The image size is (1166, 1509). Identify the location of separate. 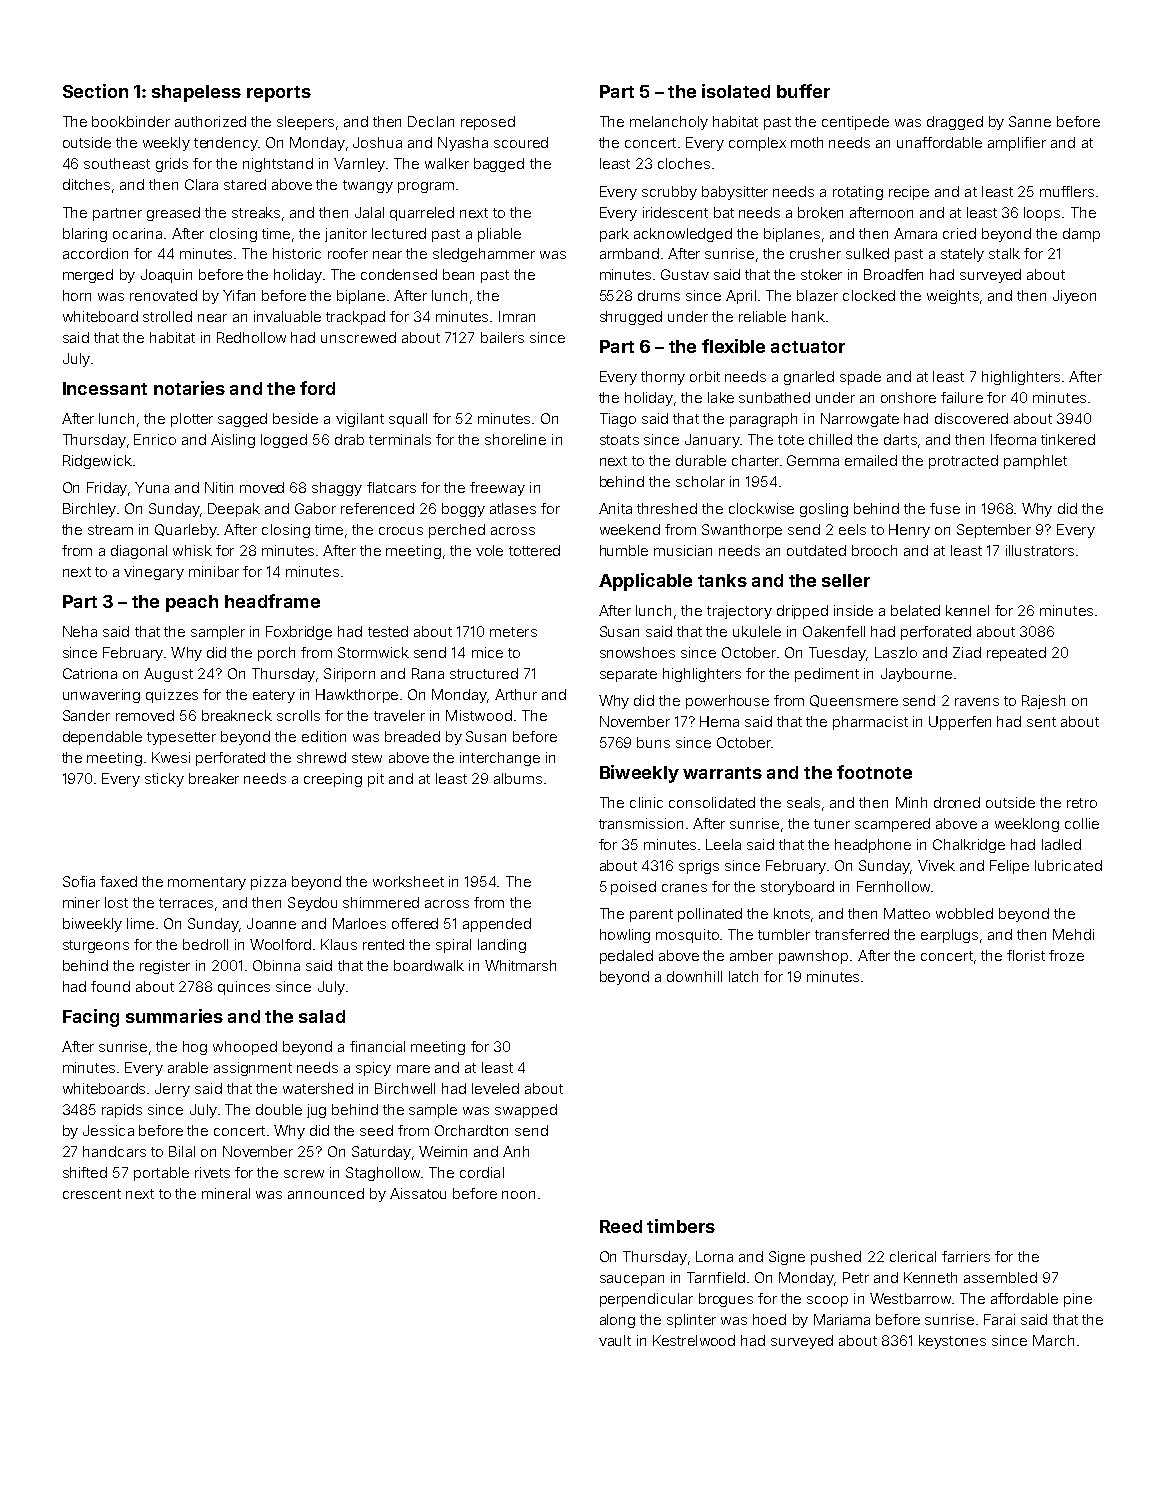
(628, 675).
